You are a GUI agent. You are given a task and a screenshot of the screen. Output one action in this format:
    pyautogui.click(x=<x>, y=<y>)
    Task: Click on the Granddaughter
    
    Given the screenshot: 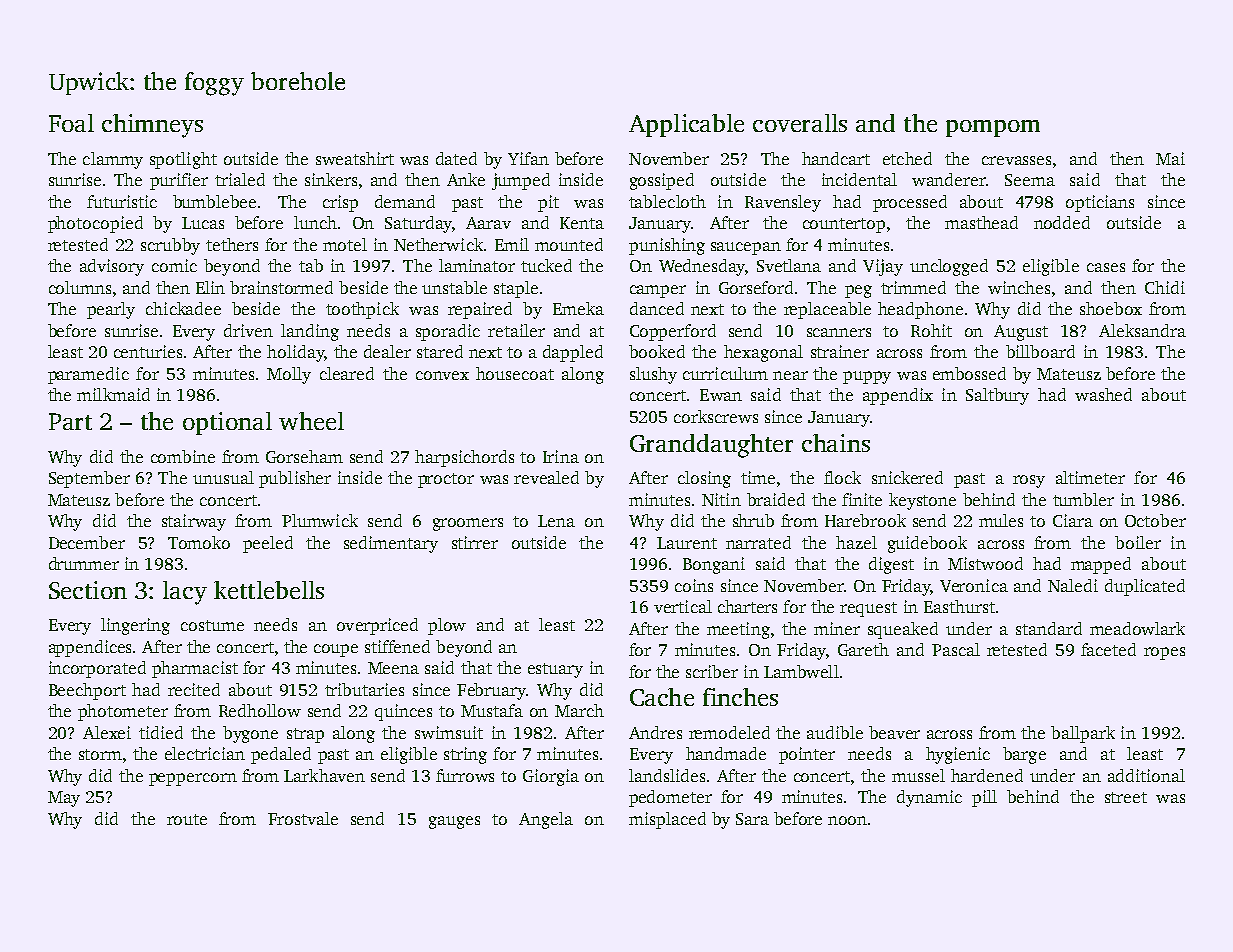 What is the action you would take?
    pyautogui.click(x=711, y=446)
